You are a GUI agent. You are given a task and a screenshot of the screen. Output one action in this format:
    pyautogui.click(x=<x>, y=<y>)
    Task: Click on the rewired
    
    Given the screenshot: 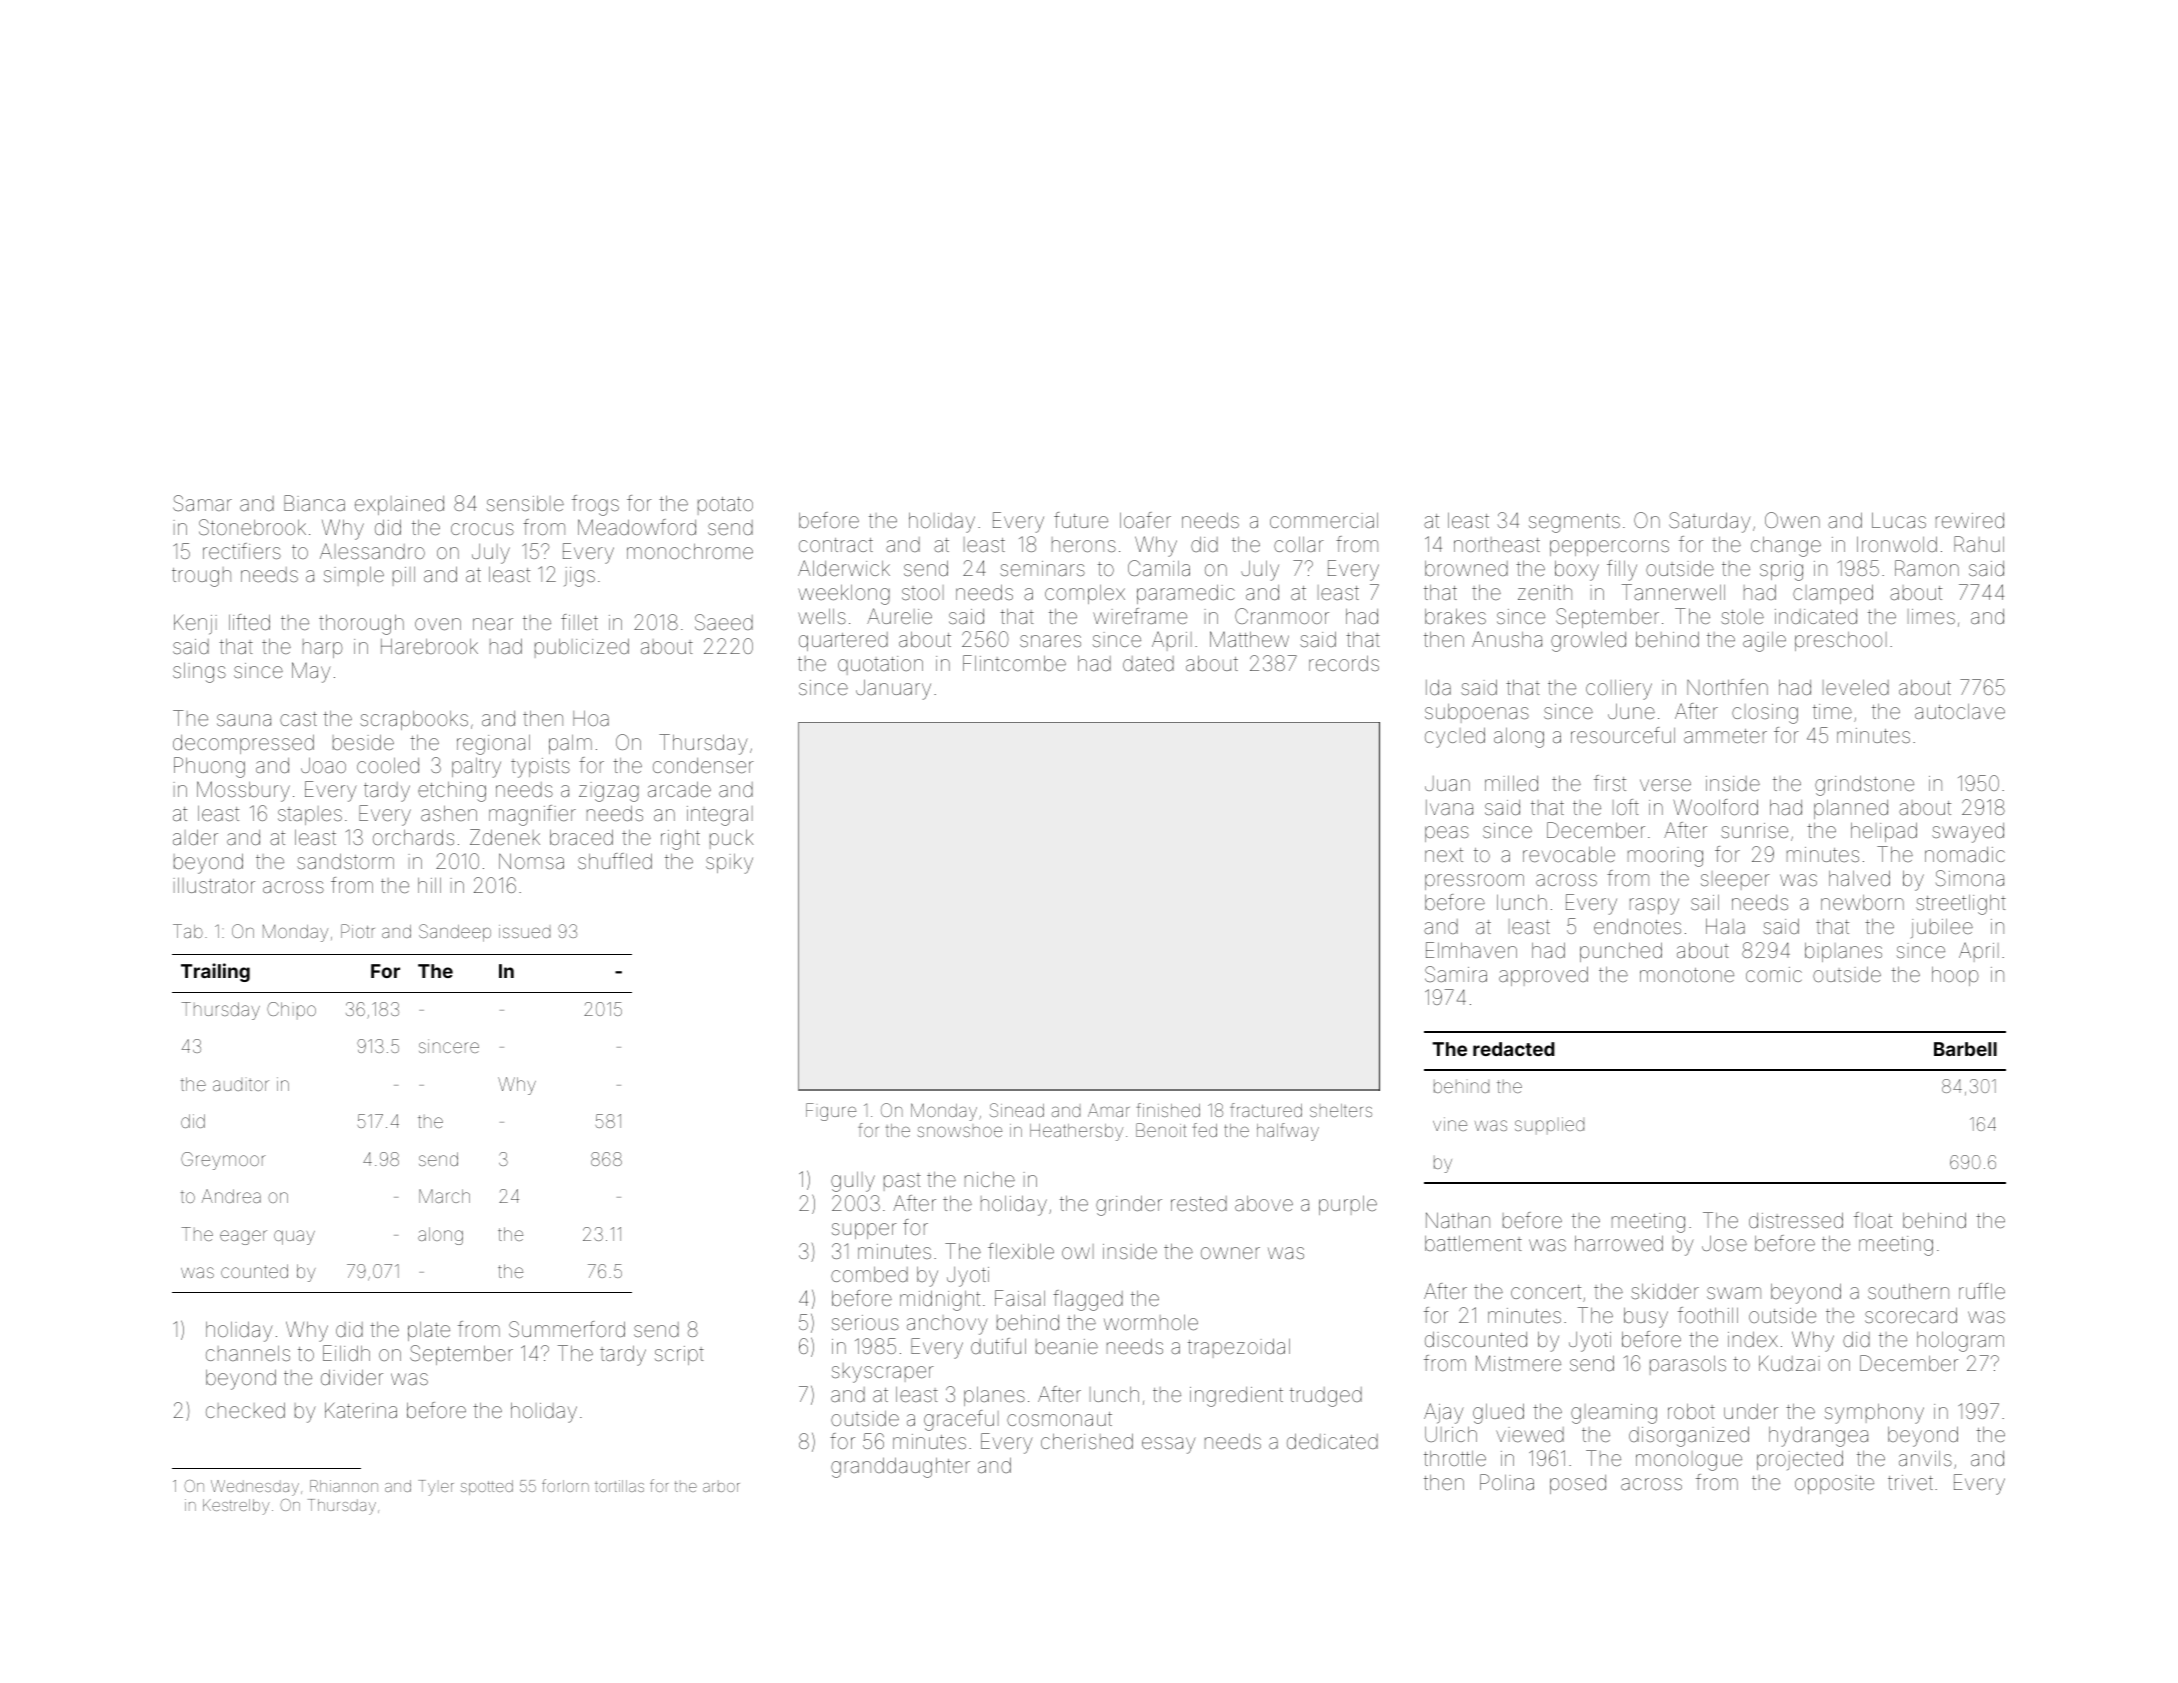 What is the action you would take?
    pyautogui.click(x=1970, y=520)
